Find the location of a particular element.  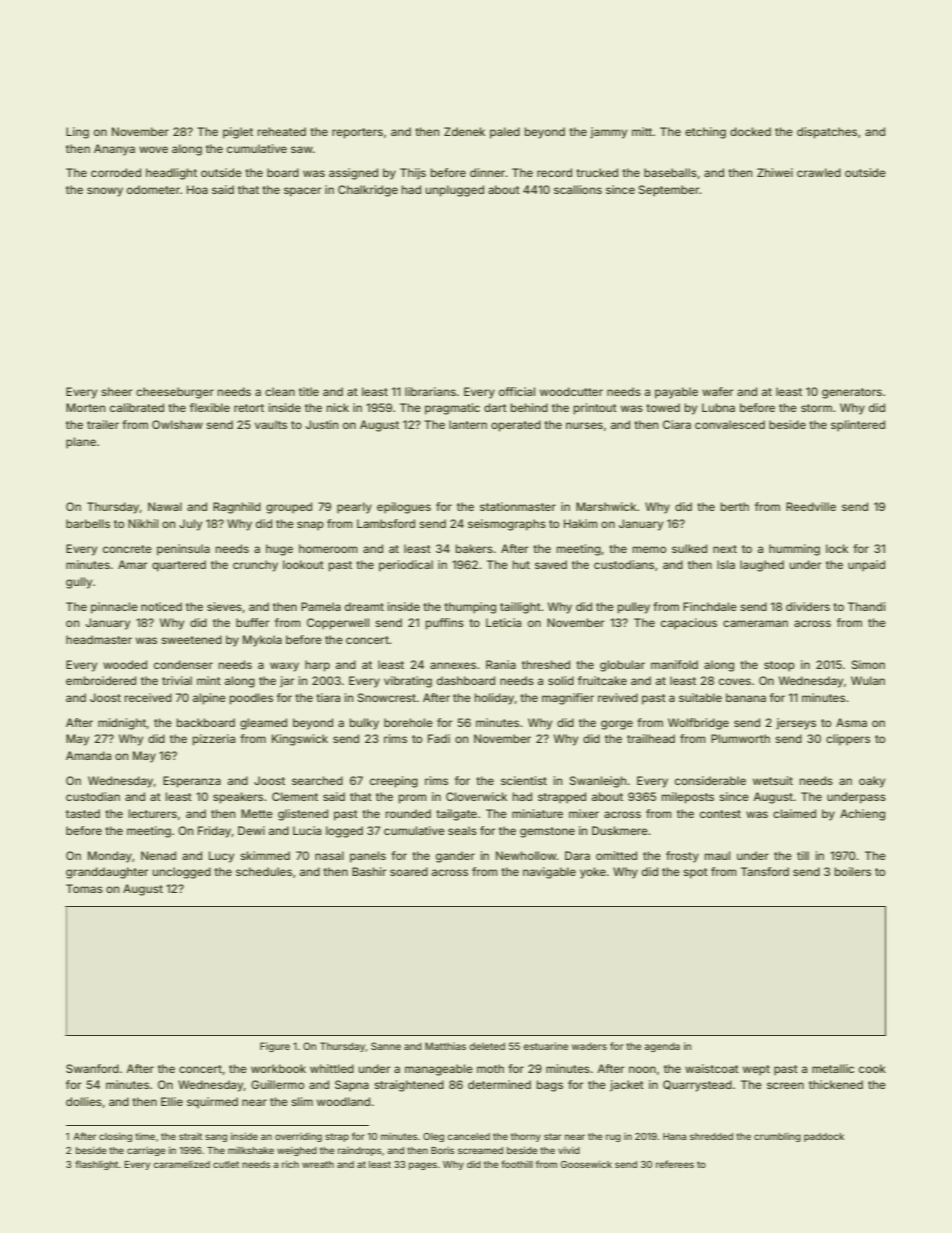

Zdenek is located at coordinates (464, 131).
